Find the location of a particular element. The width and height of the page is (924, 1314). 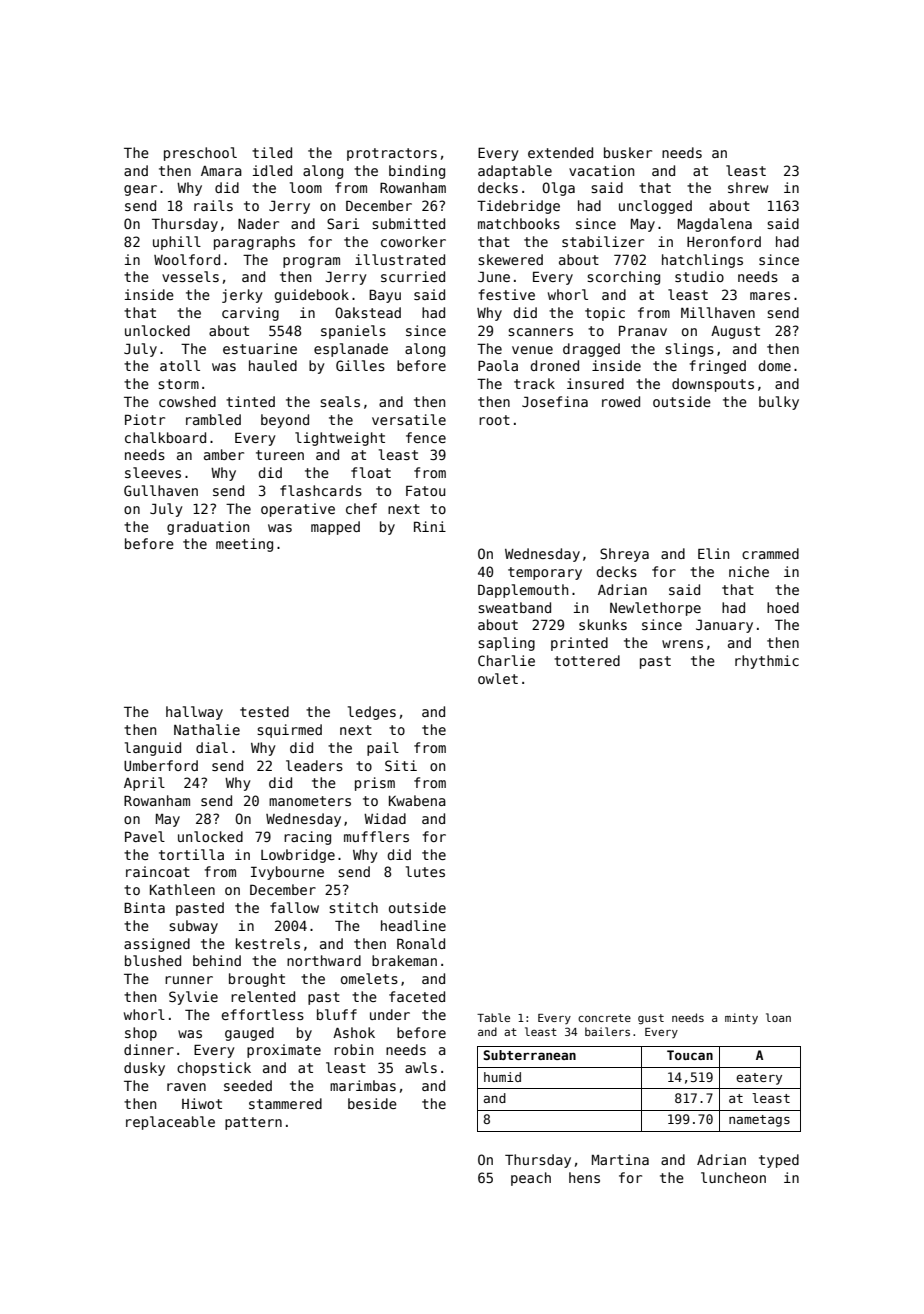

loan is located at coordinates (778, 1017).
